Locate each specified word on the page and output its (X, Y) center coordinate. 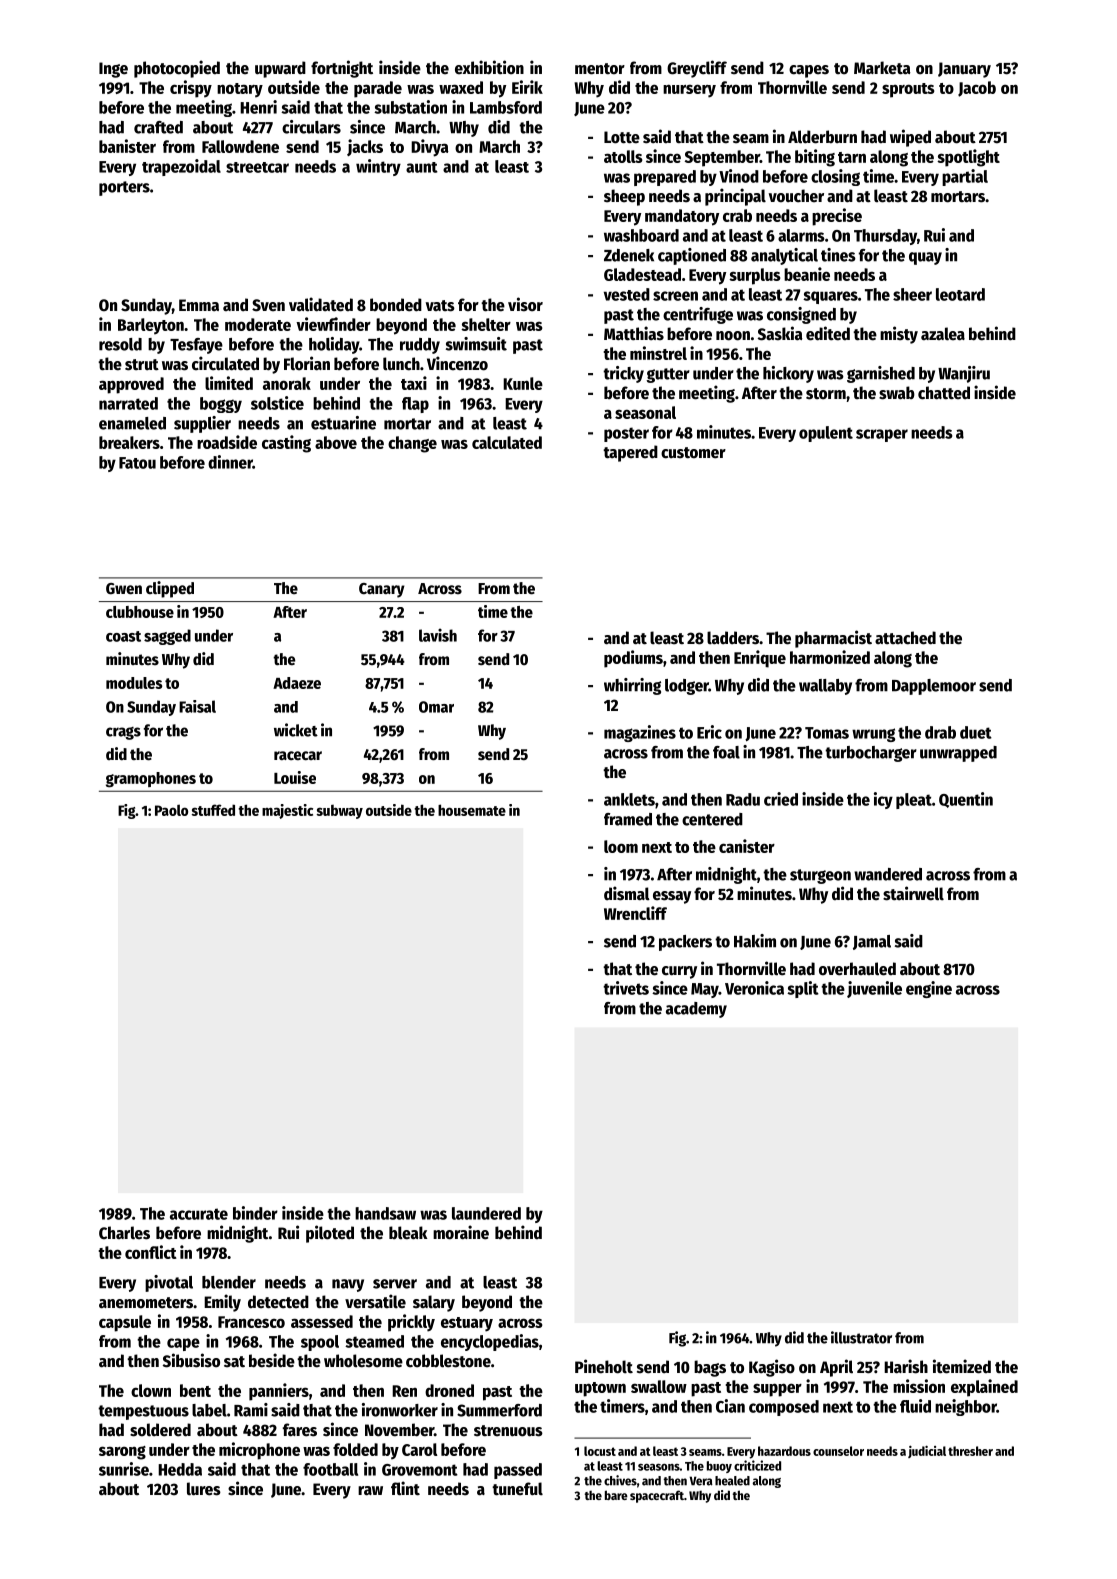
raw (370, 1491)
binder (255, 1213)
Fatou (137, 463)
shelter (486, 324)
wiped (910, 138)
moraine (461, 1232)
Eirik (527, 87)
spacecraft (657, 1496)
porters (124, 188)
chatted (944, 393)
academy (696, 1010)
